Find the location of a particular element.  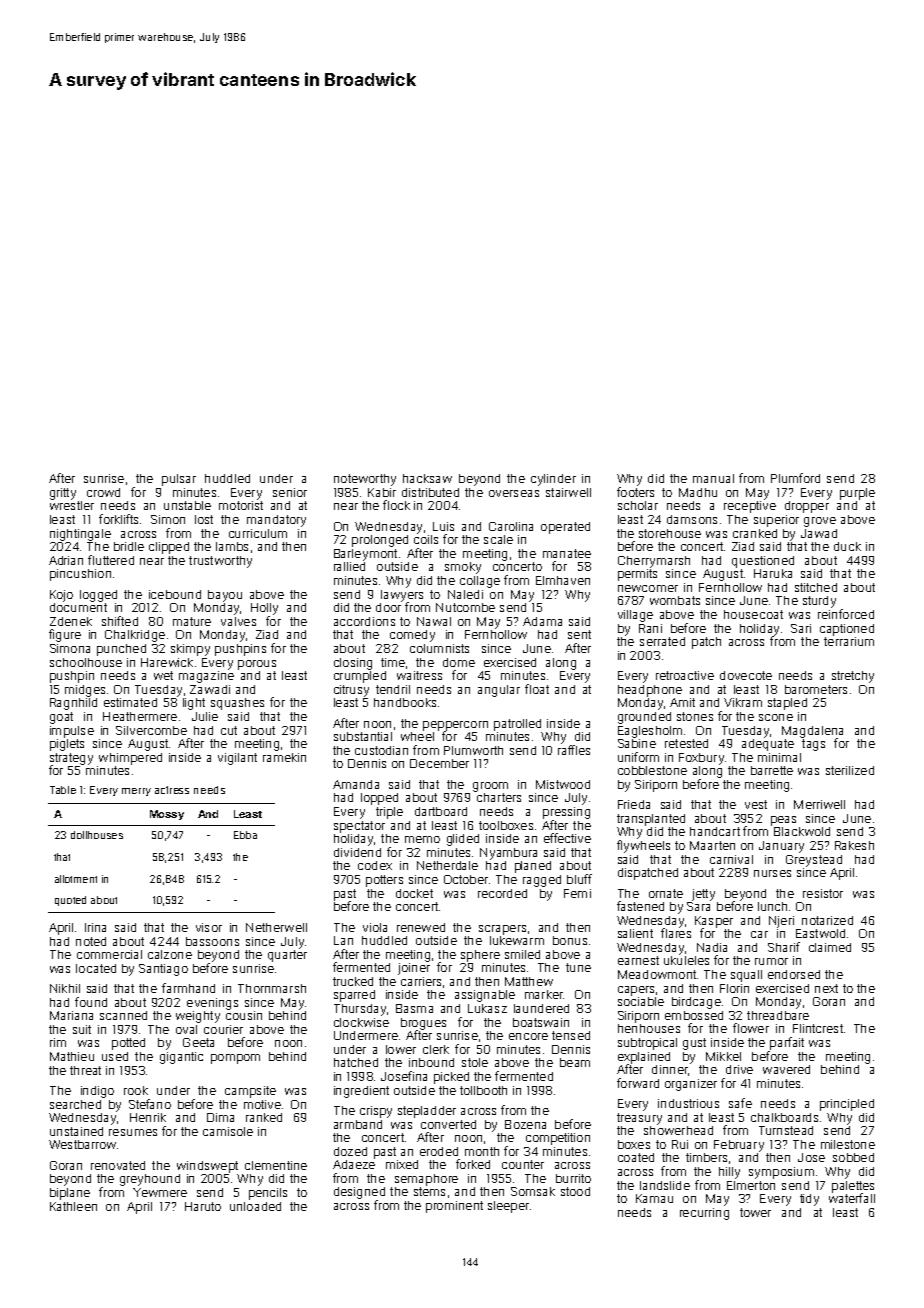

next is located at coordinates (826, 988).
